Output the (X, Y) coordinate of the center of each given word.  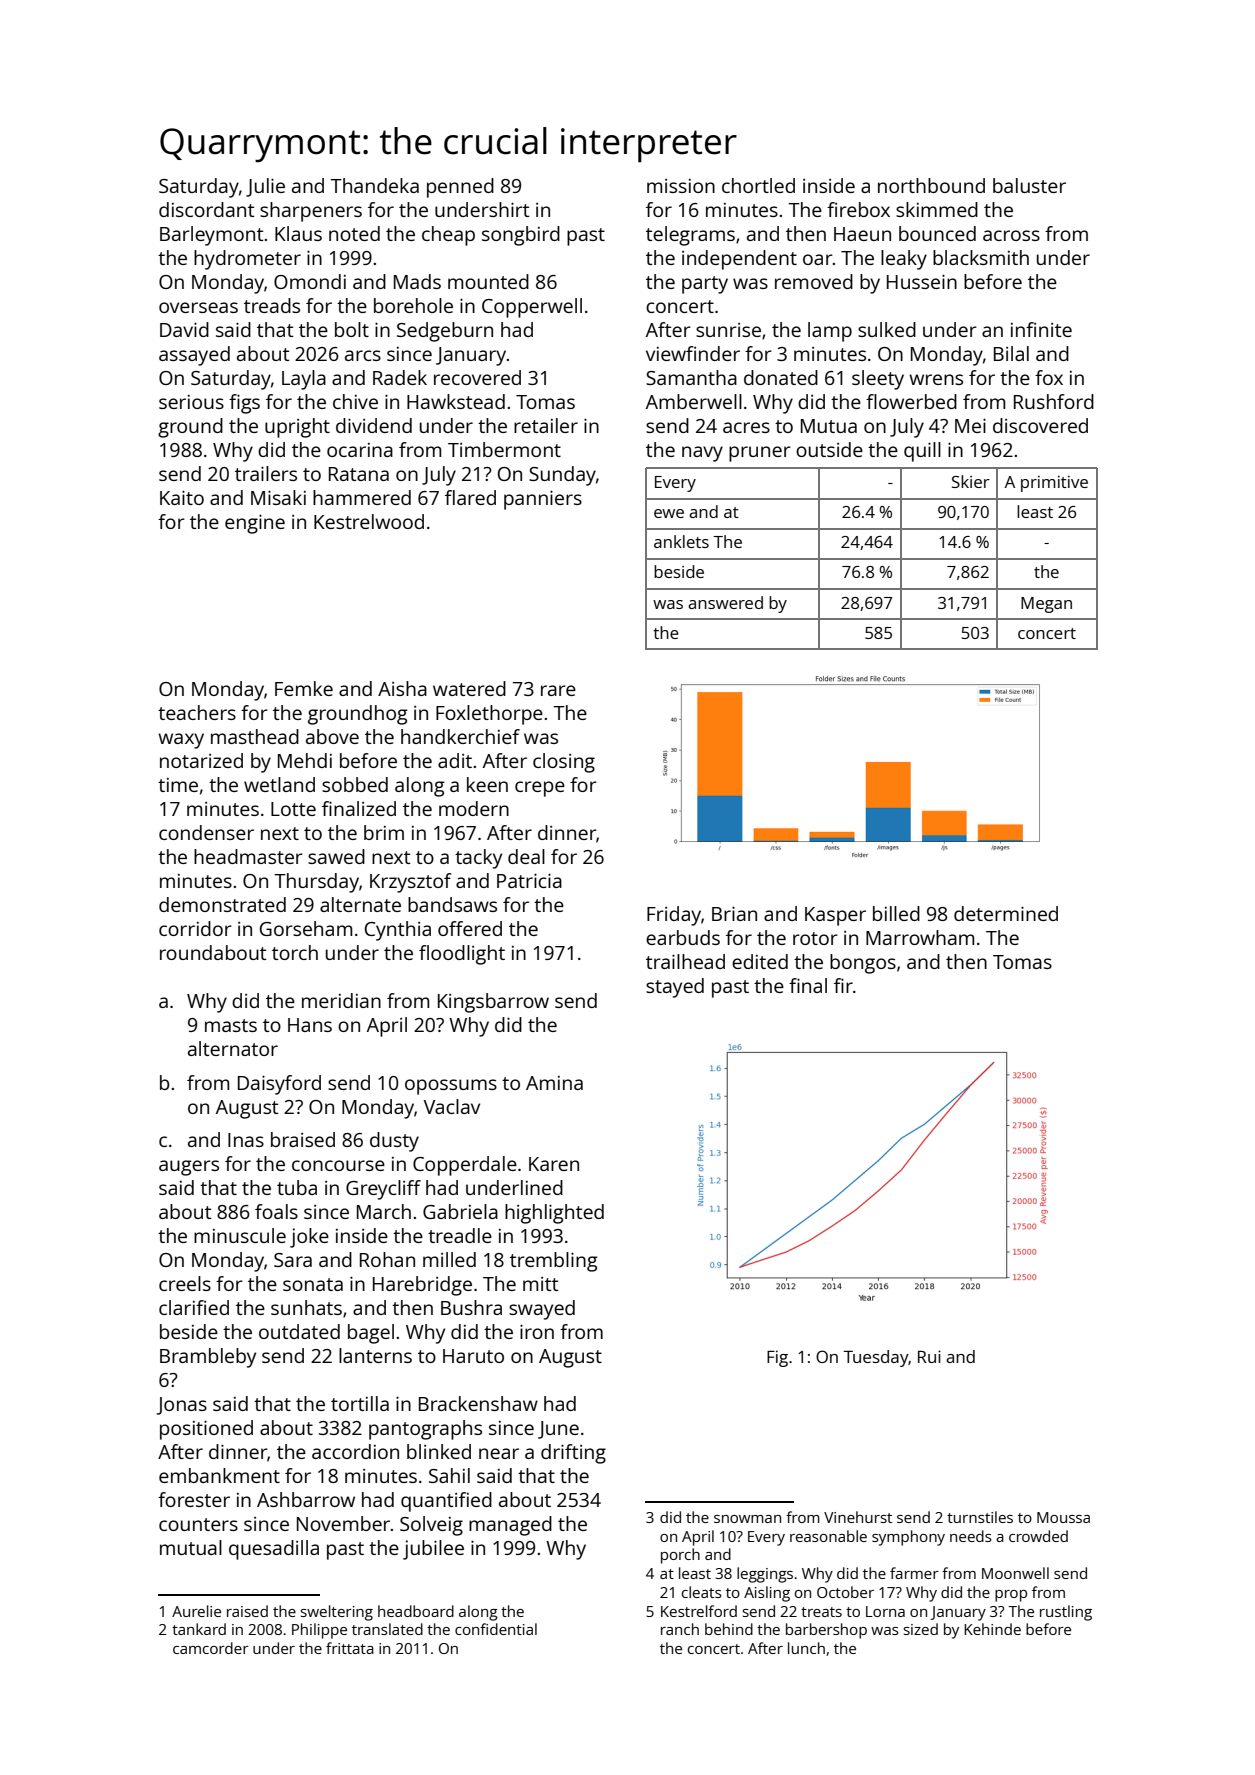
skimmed (937, 209)
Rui (929, 1356)
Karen (554, 1164)
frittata (350, 1648)
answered (725, 602)
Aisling (767, 1594)
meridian (341, 1000)
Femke (304, 688)
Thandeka (374, 185)
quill (922, 452)
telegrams (690, 236)
